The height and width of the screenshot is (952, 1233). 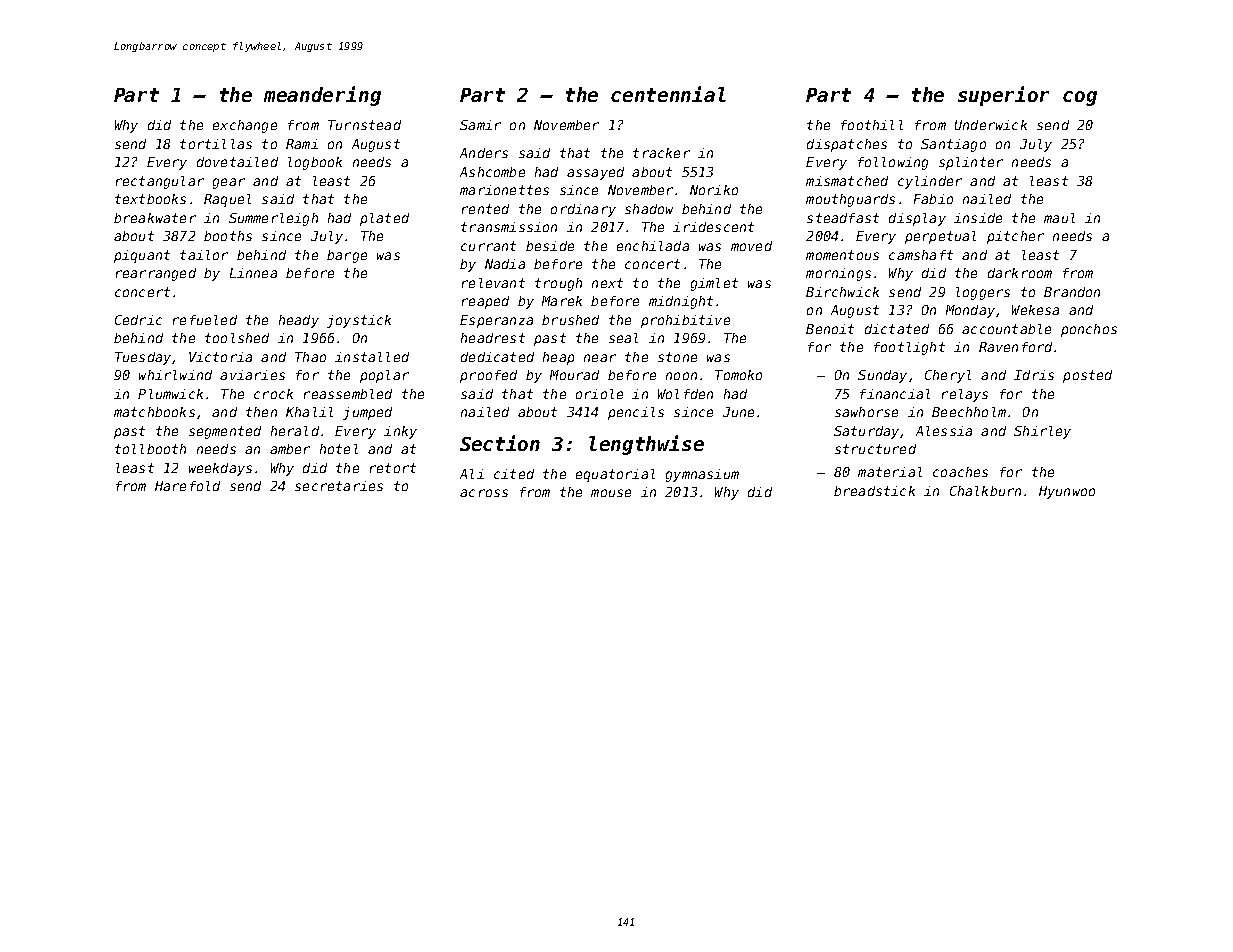 I want to click on Hyunwoo, so click(x=1067, y=492).
